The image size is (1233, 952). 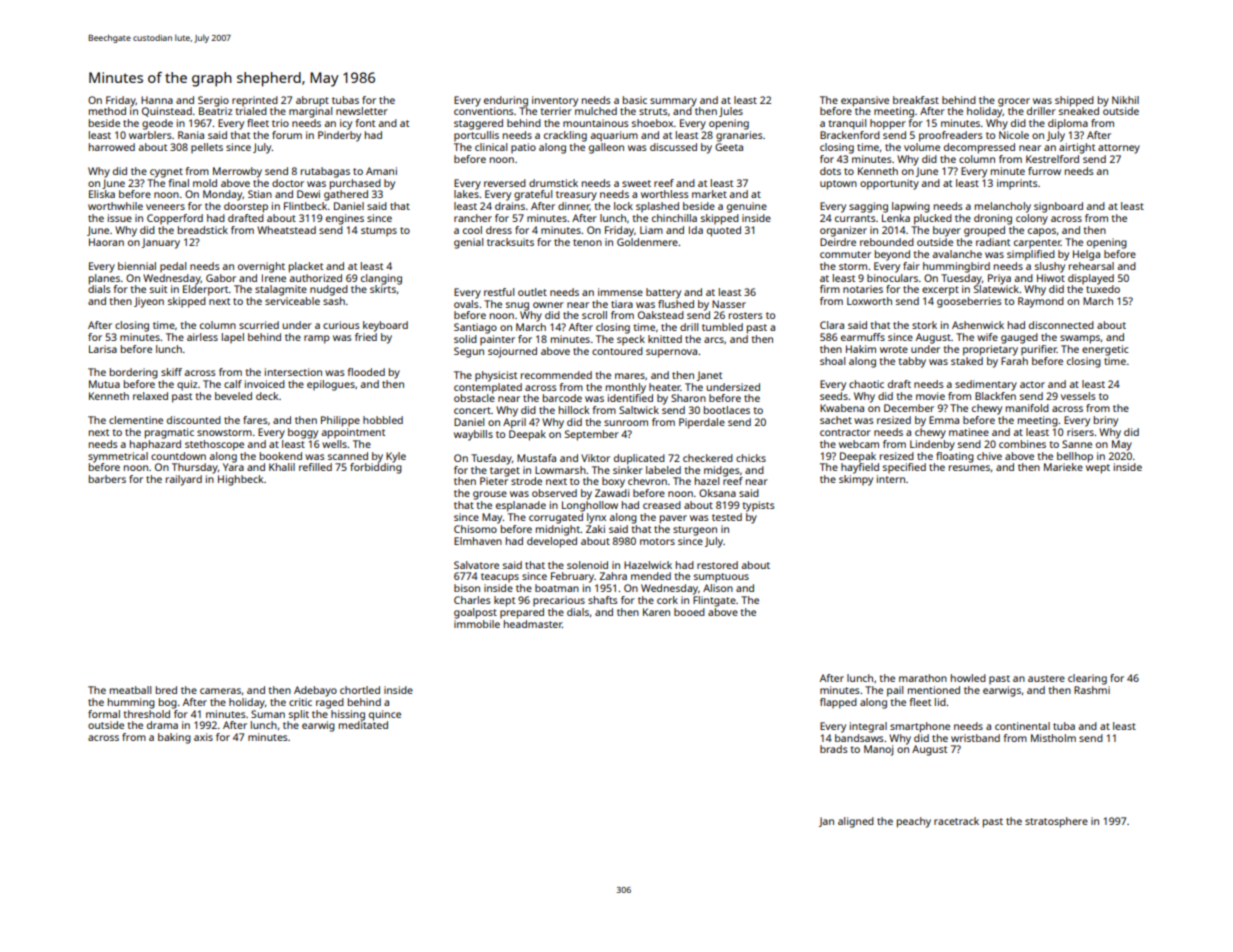 I want to click on Sanne, so click(x=1077, y=444).
